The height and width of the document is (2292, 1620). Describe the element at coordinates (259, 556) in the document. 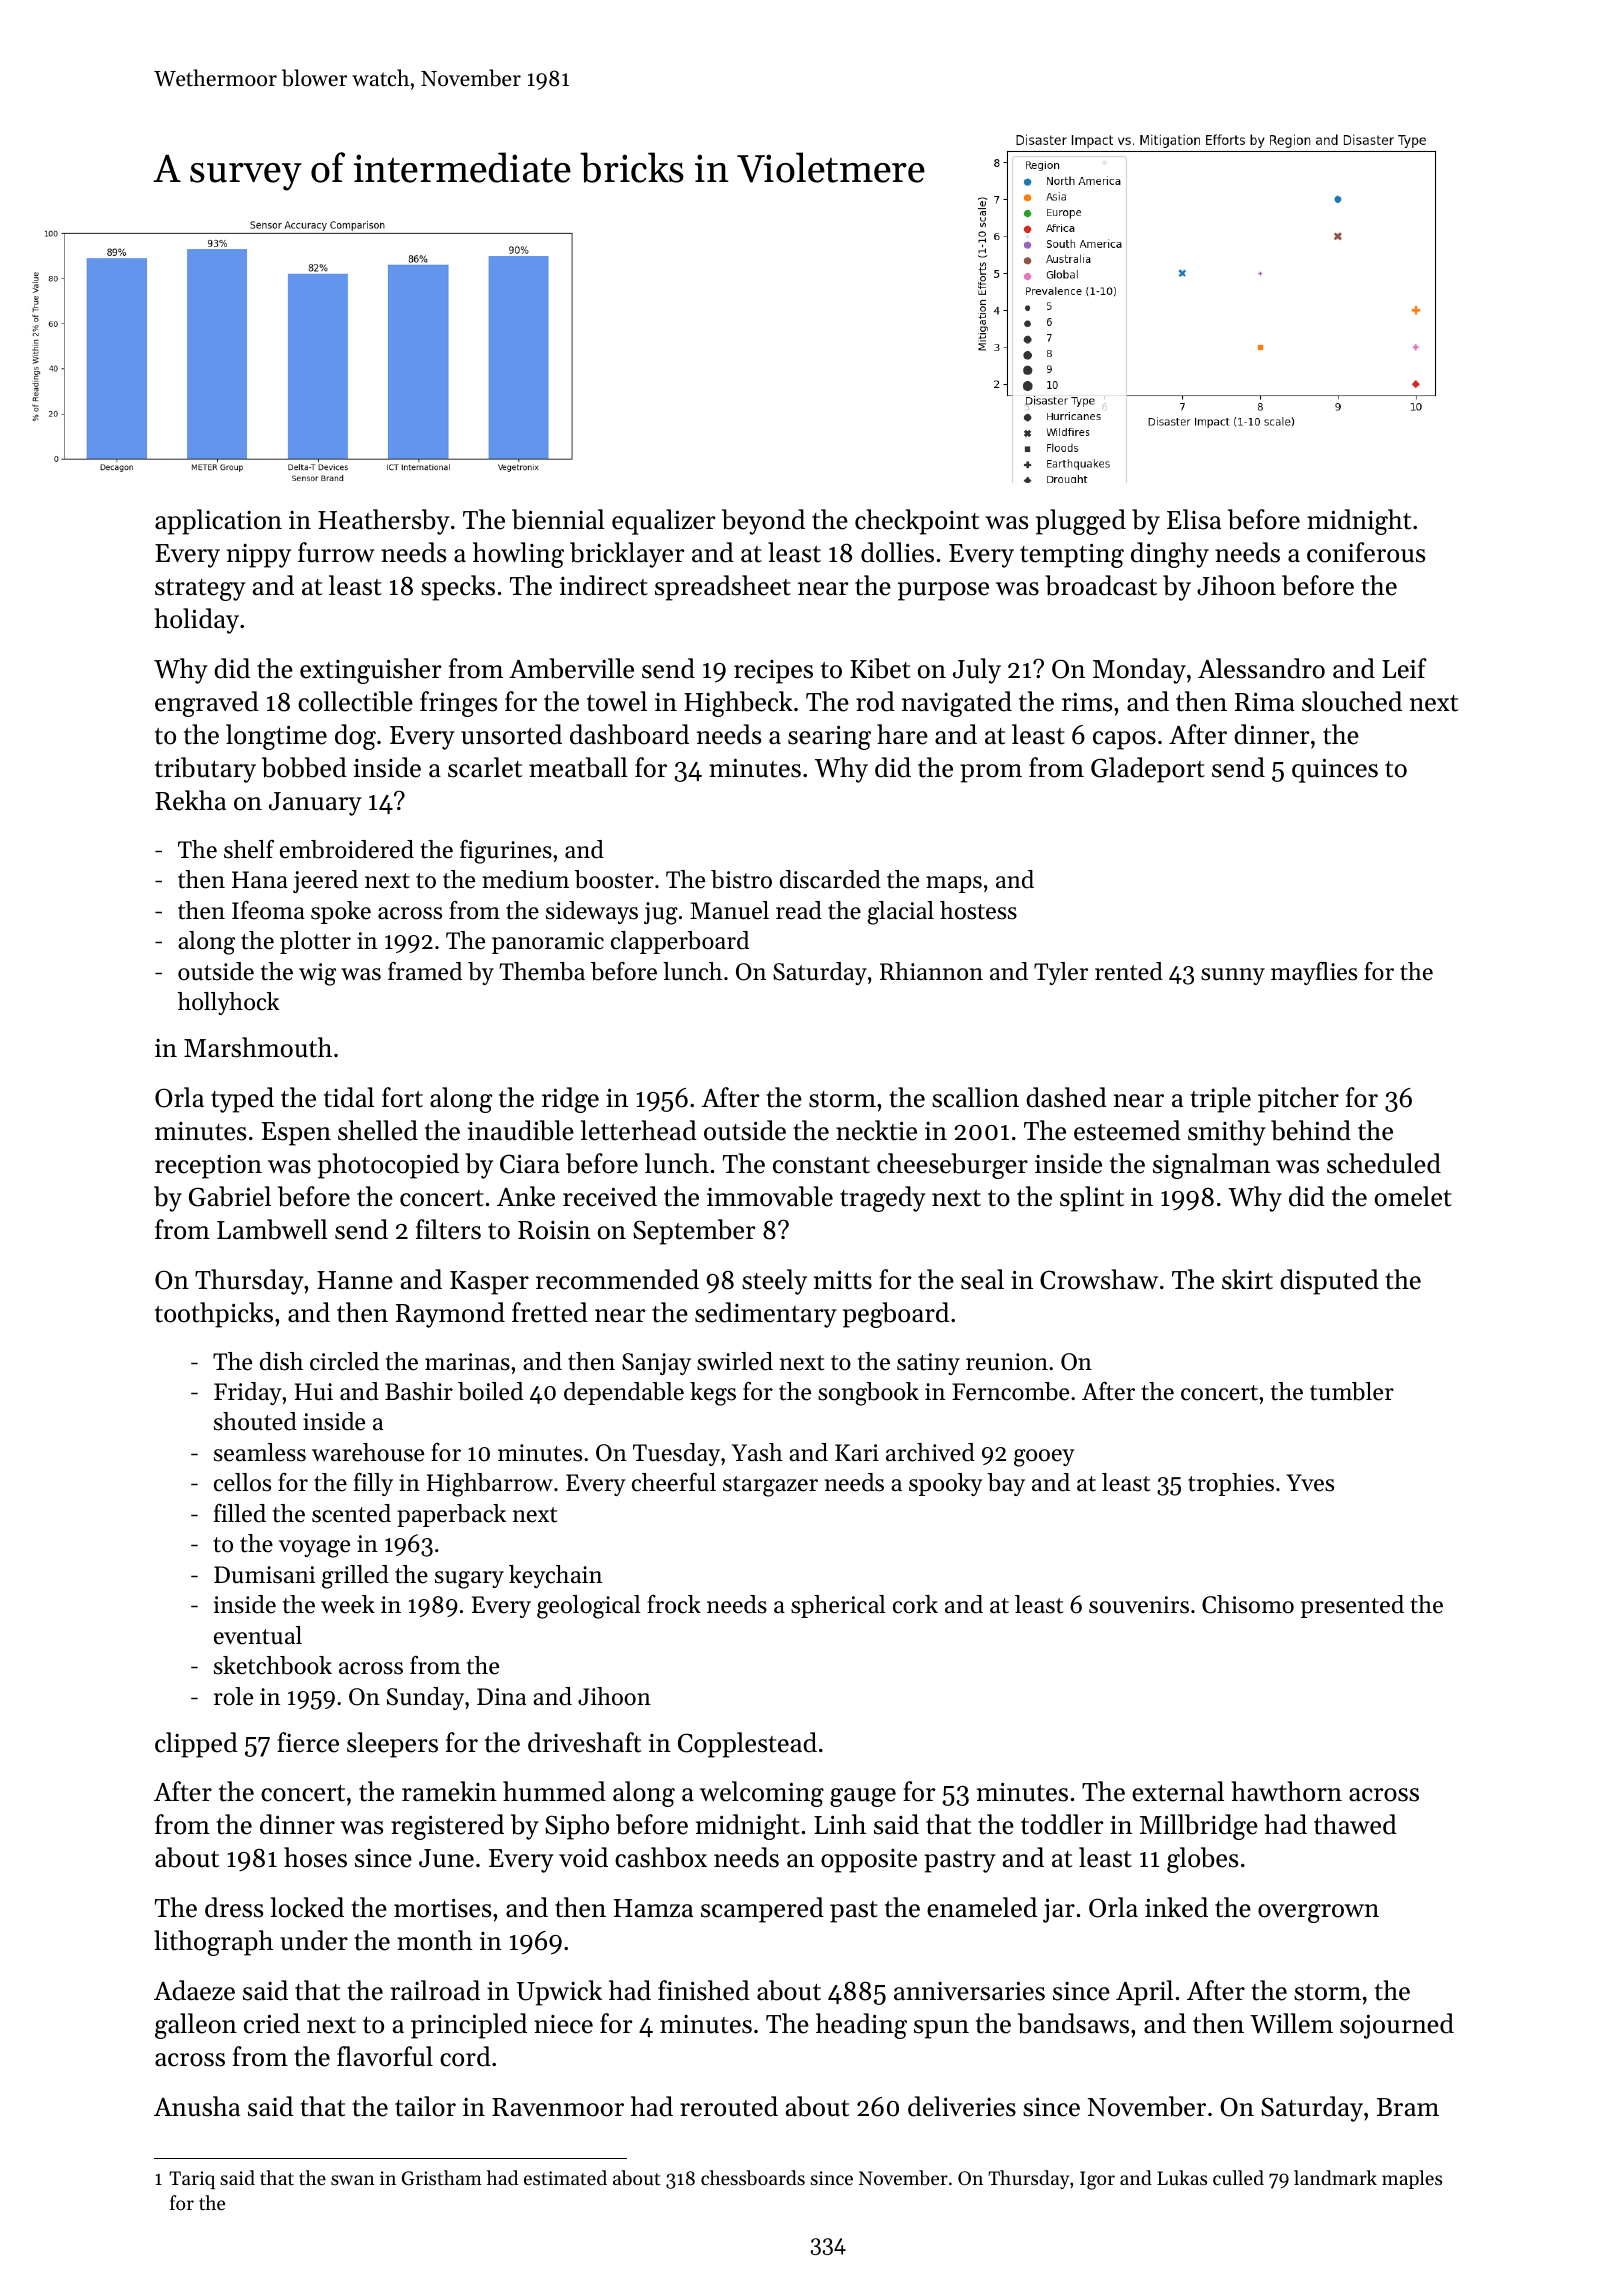

I see `nippy` at that location.
